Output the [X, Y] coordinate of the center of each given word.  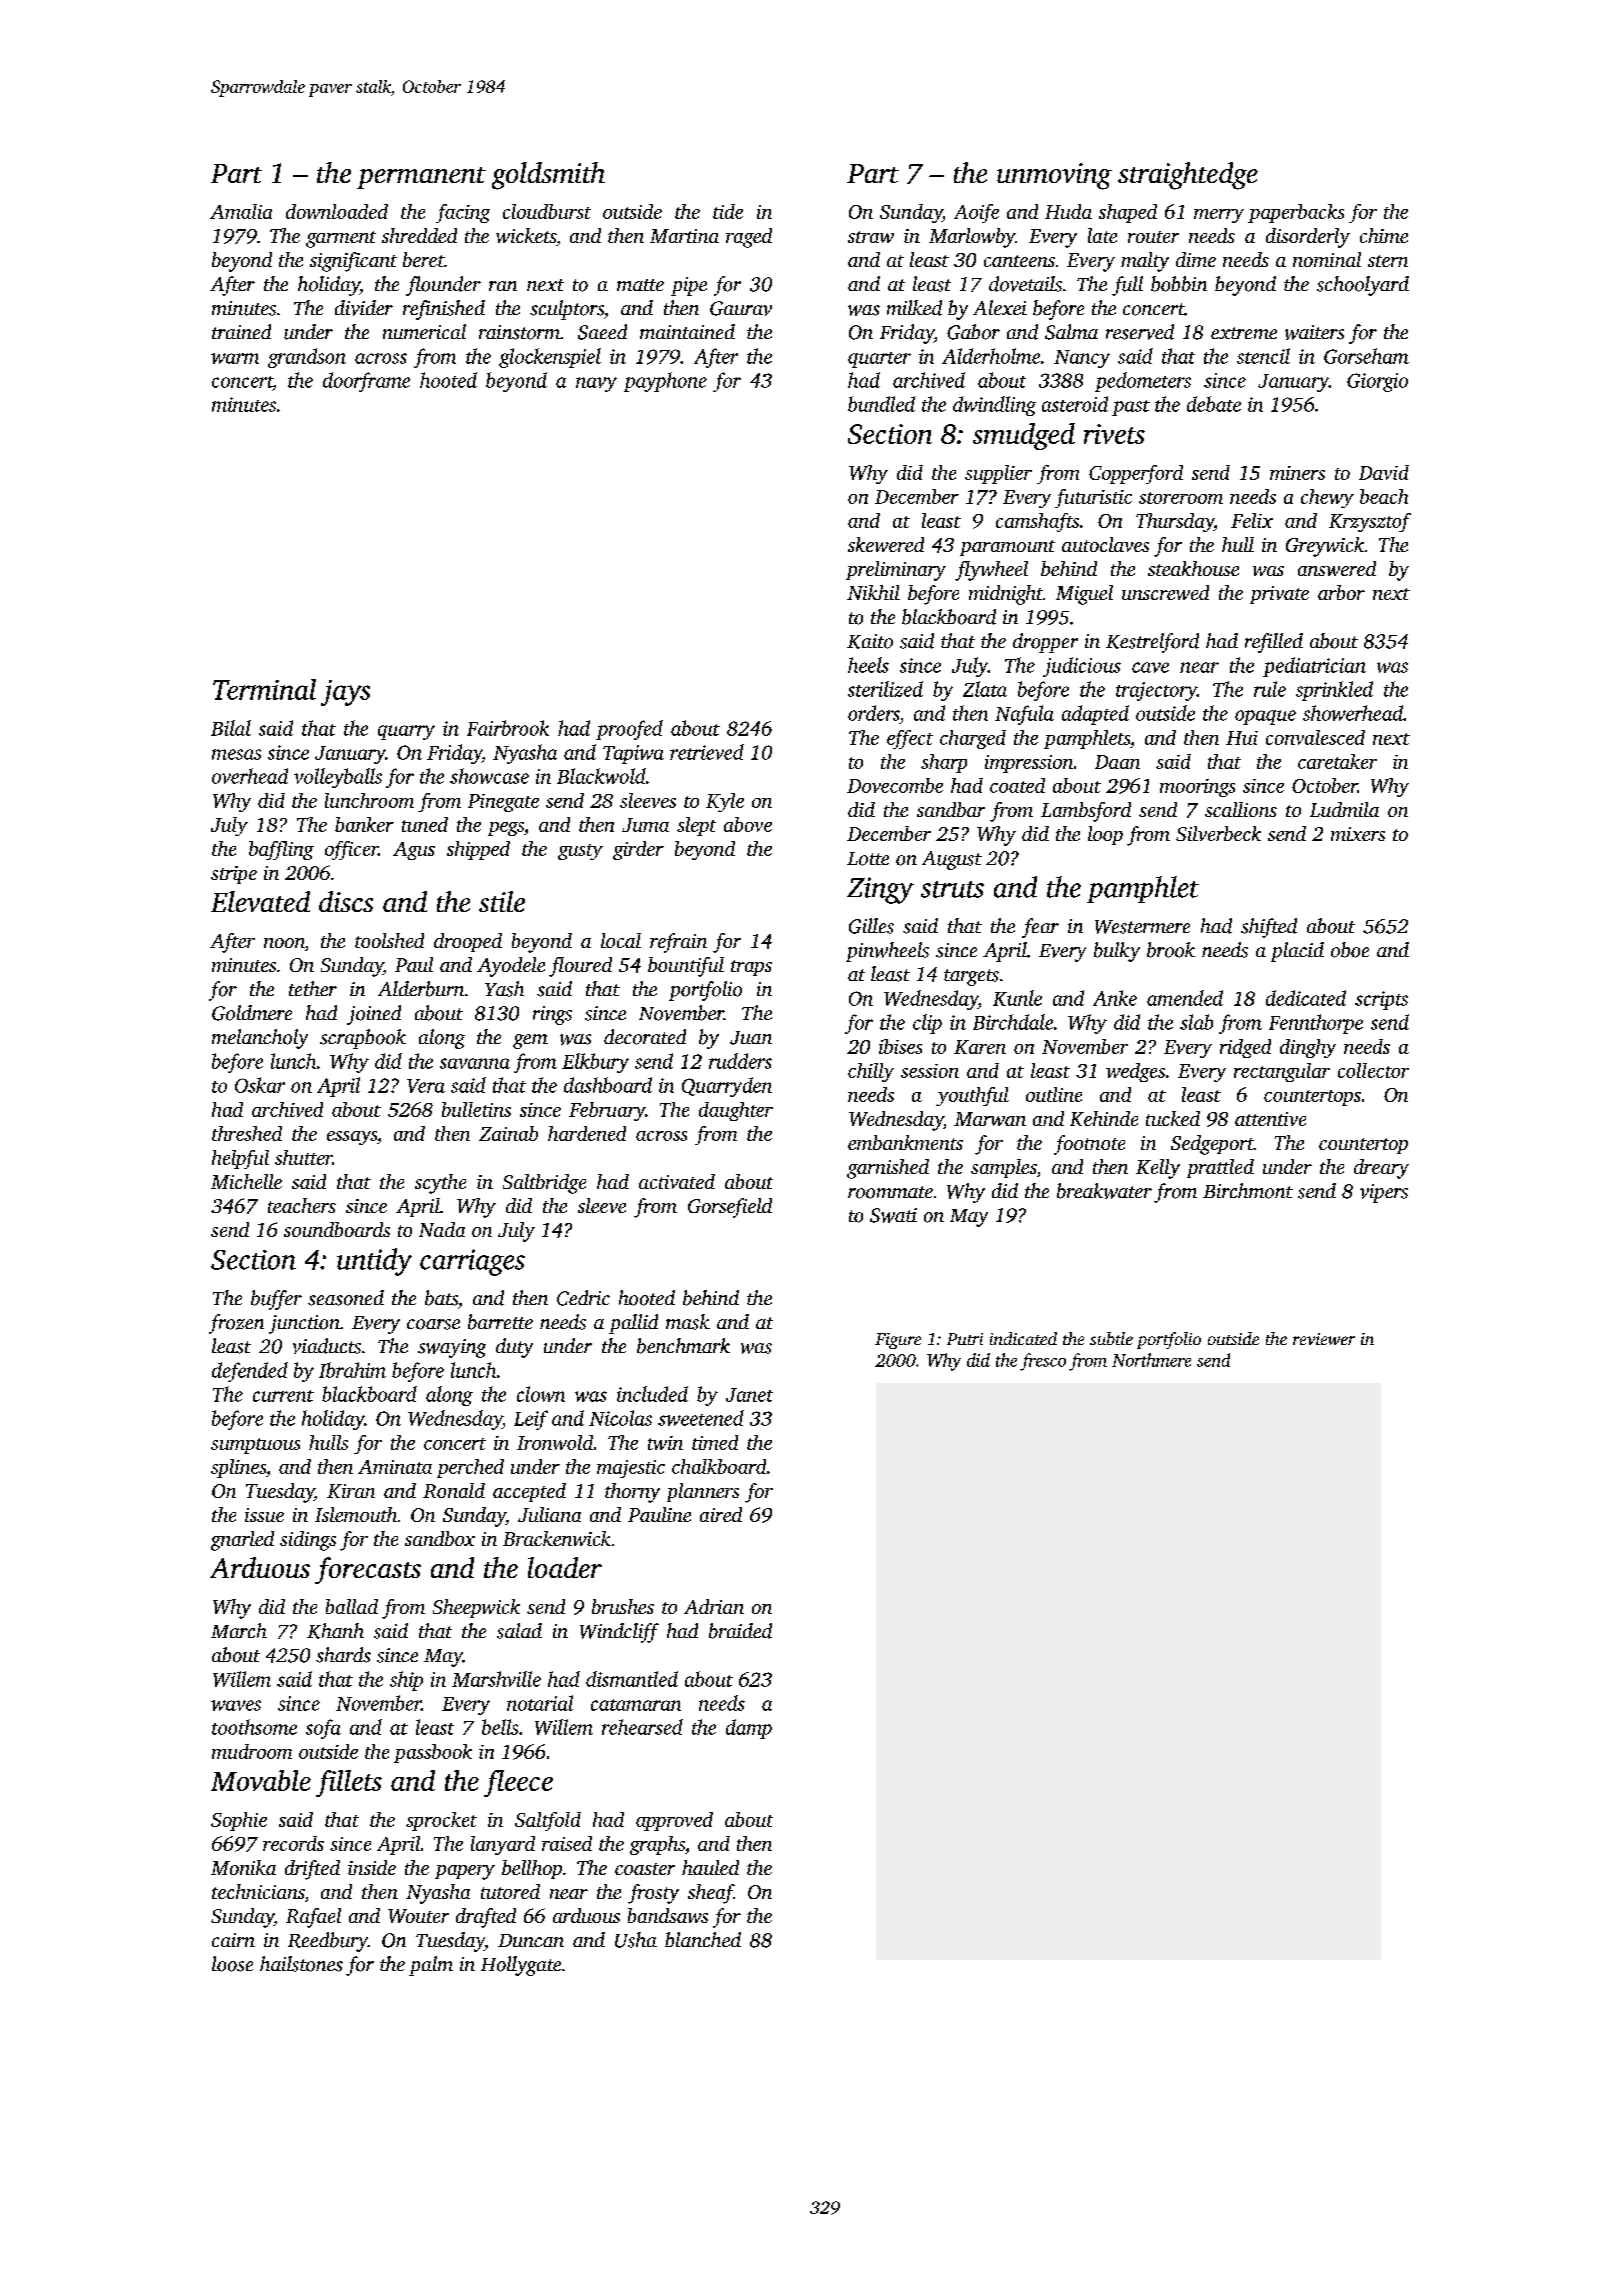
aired [721, 1514]
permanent [421, 178]
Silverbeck [1218, 833]
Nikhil [873, 592]
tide [728, 211]
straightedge [1188, 176]
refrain [678, 943]
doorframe [366, 382]
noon [284, 943]
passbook [433, 1753]
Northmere [1151, 1360]
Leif [531, 1420]
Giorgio [1377, 382]
